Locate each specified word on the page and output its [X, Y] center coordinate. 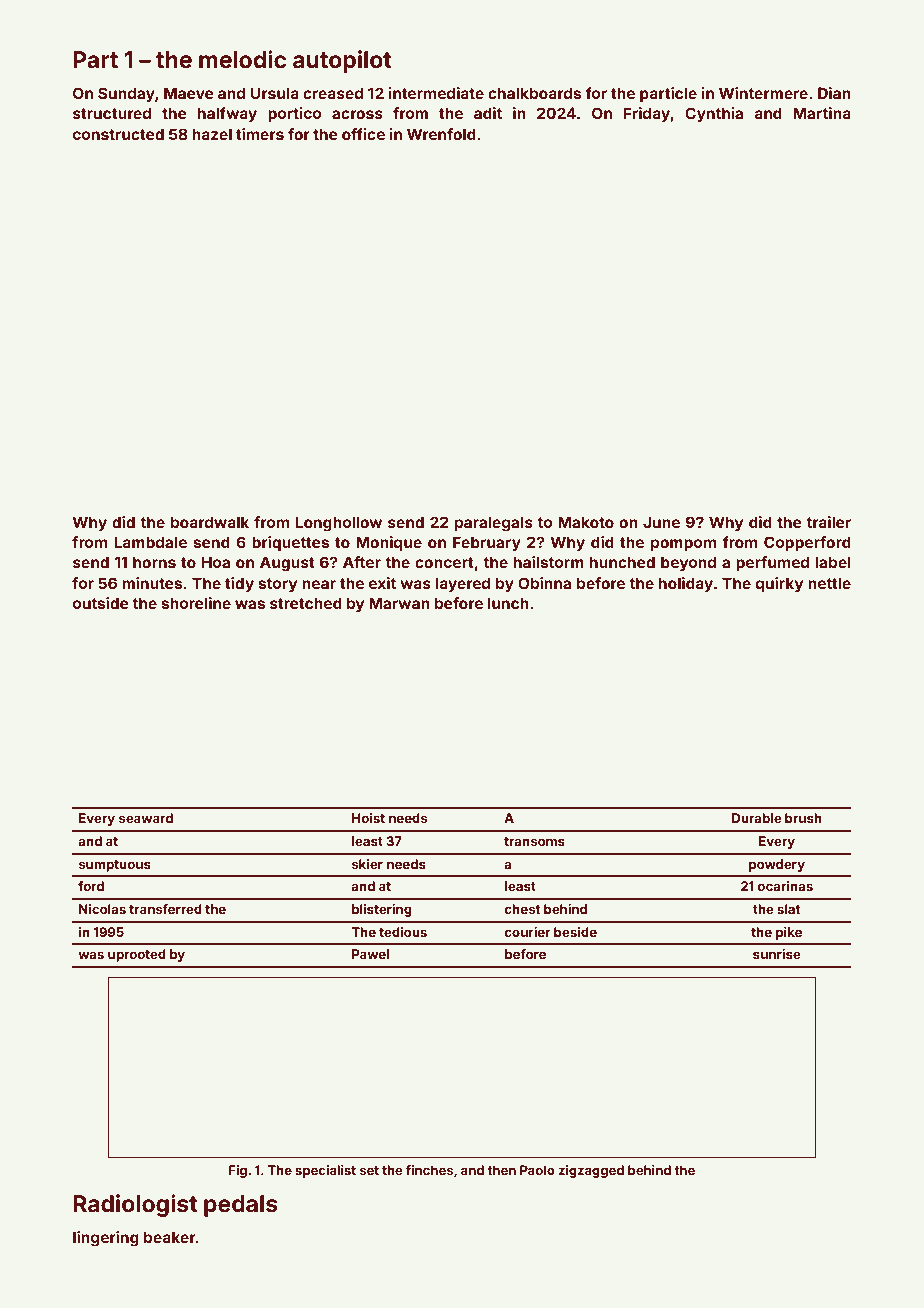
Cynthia [714, 114]
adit [488, 113]
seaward [146, 818]
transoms [534, 841]
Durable [757, 818]
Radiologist [135, 1205]
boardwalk [210, 522]
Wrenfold [441, 134]
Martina [822, 113]
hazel [212, 134]
